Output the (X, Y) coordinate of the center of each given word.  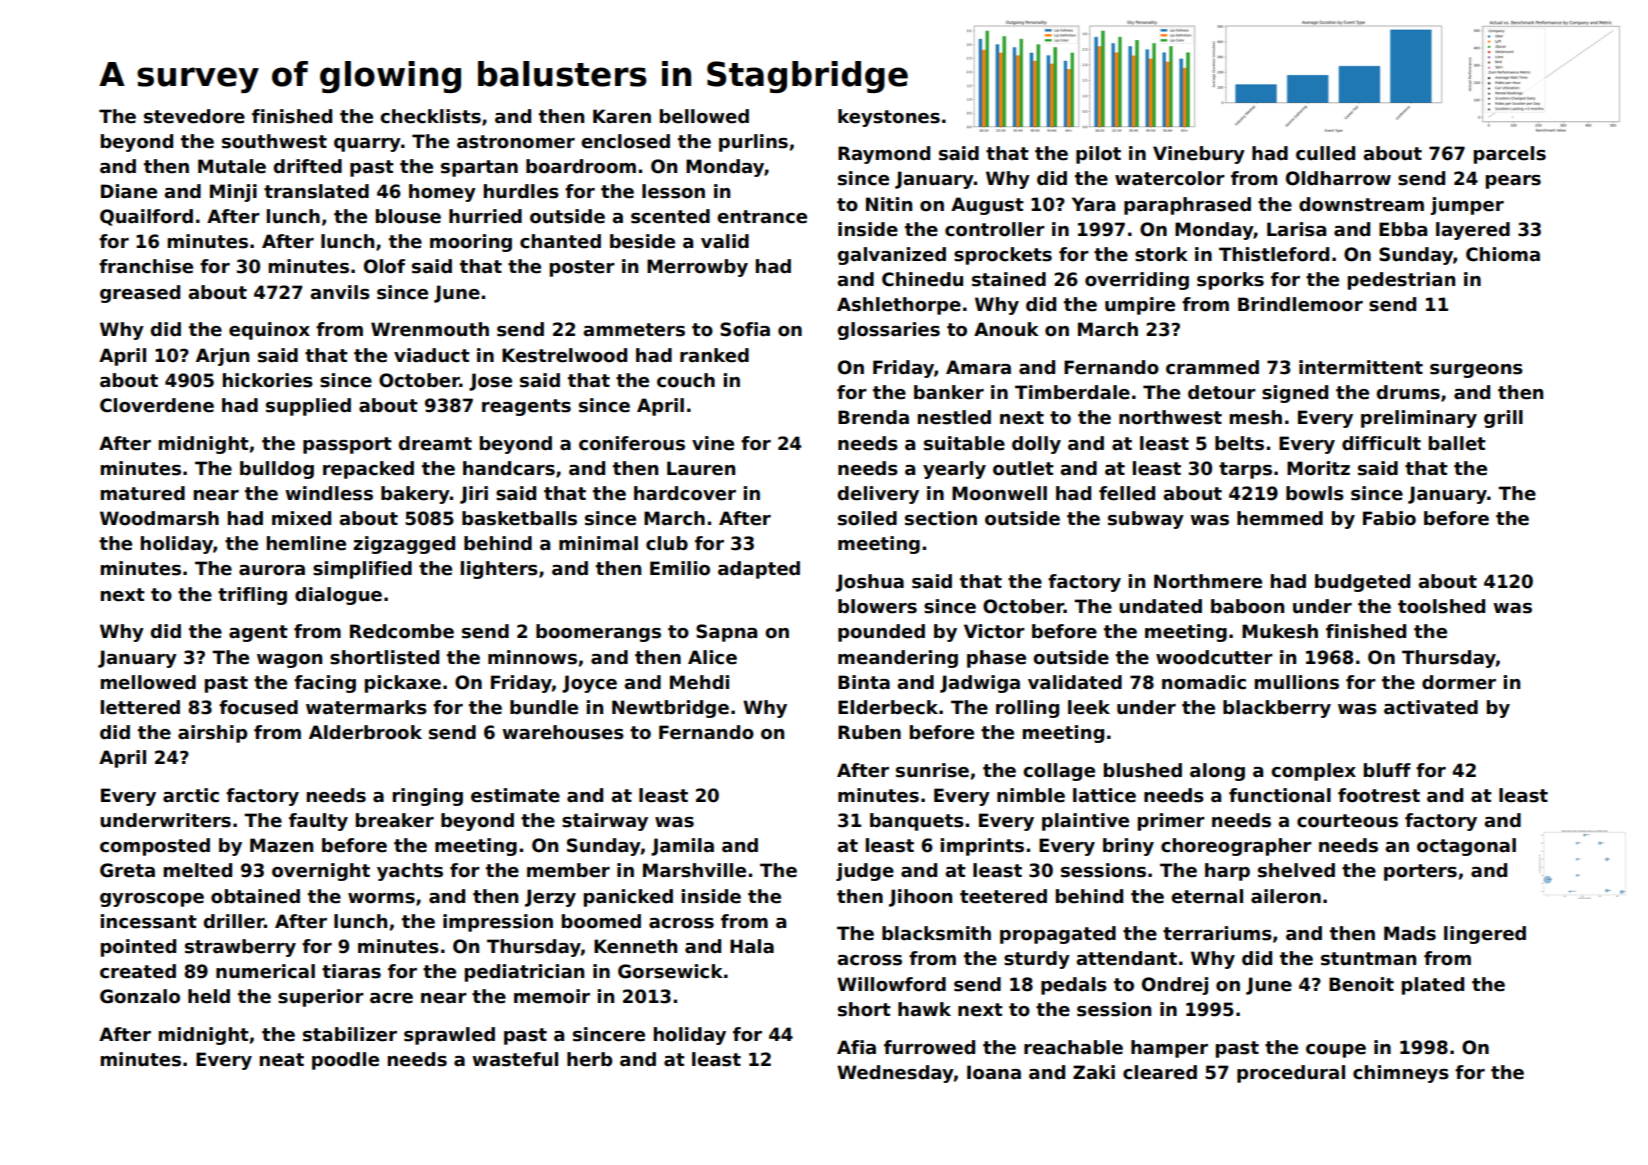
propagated (1058, 935)
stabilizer (350, 1034)
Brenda (873, 417)
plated (1433, 986)
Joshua (870, 583)
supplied (308, 407)
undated (1160, 606)
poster (582, 268)
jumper (1467, 206)
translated (316, 191)
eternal (1207, 896)
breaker (395, 820)
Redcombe (402, 631)
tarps (1245, 470)
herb (589, 1059)
